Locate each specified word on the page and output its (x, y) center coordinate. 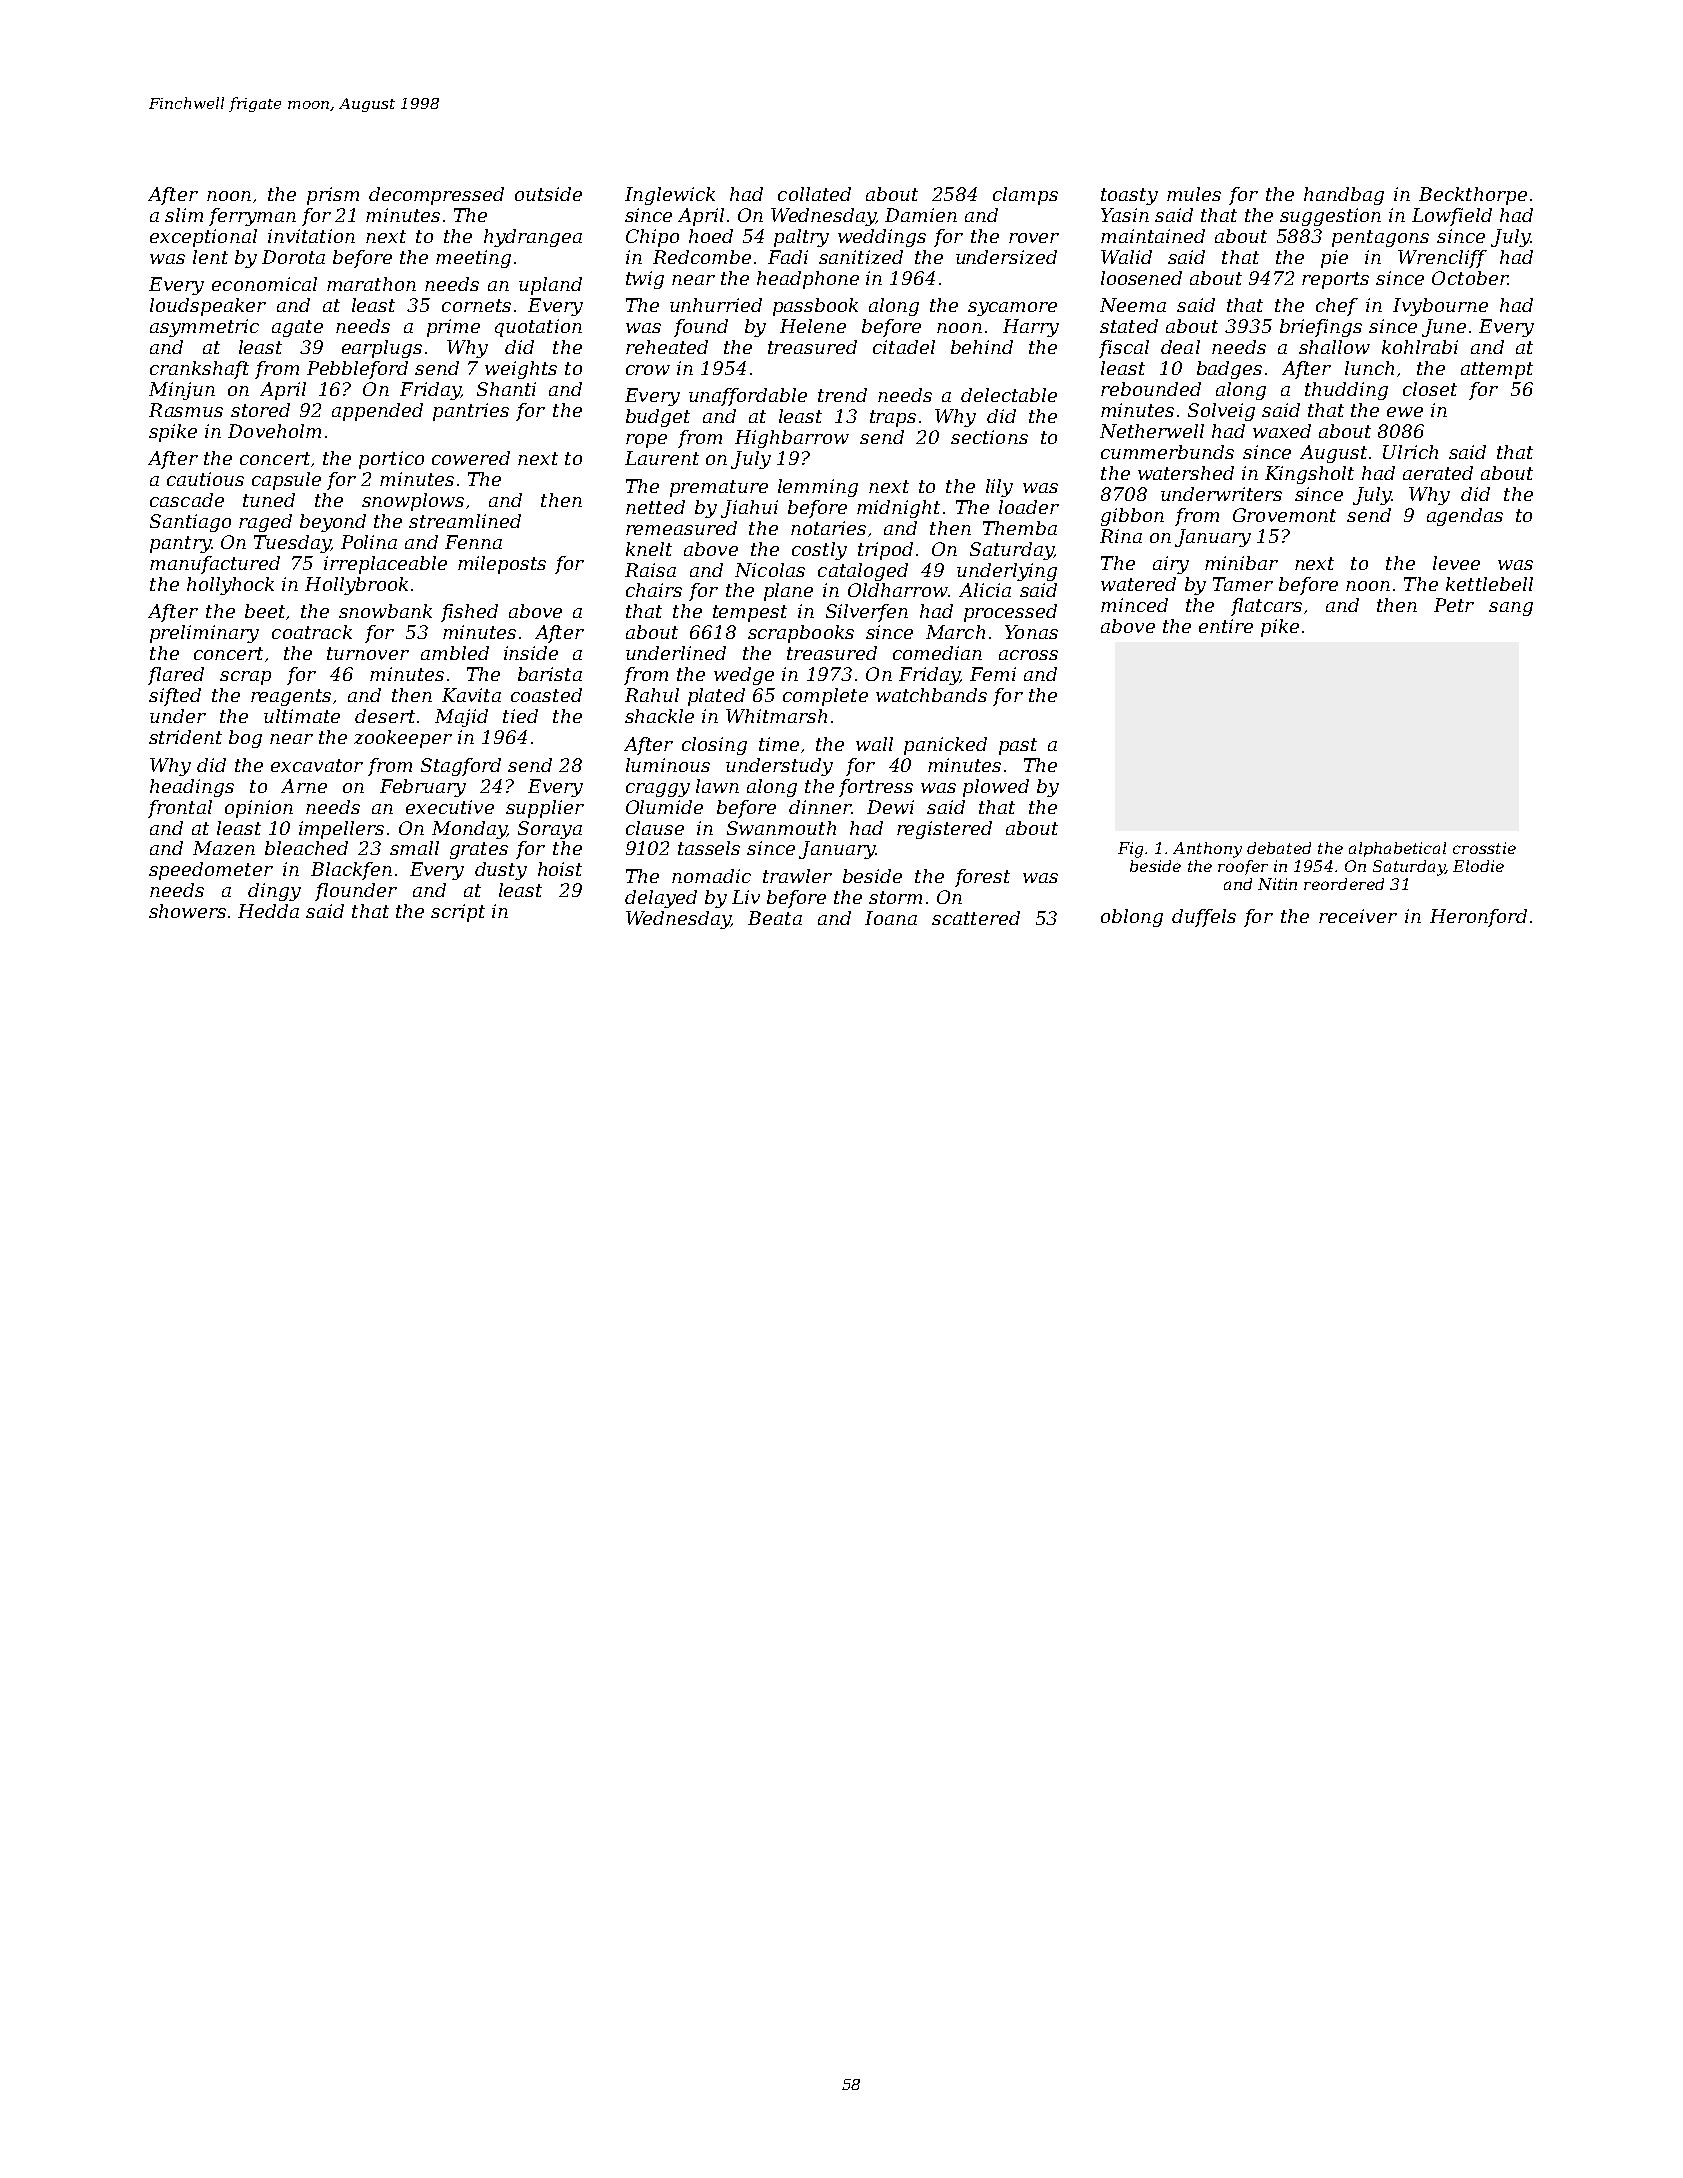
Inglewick (670, 196)
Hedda (268, 911)
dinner (820, 807)
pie (1334, 259)
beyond (333, 523)
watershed (1186, 473)
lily (999, 488)
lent (210, 257)
